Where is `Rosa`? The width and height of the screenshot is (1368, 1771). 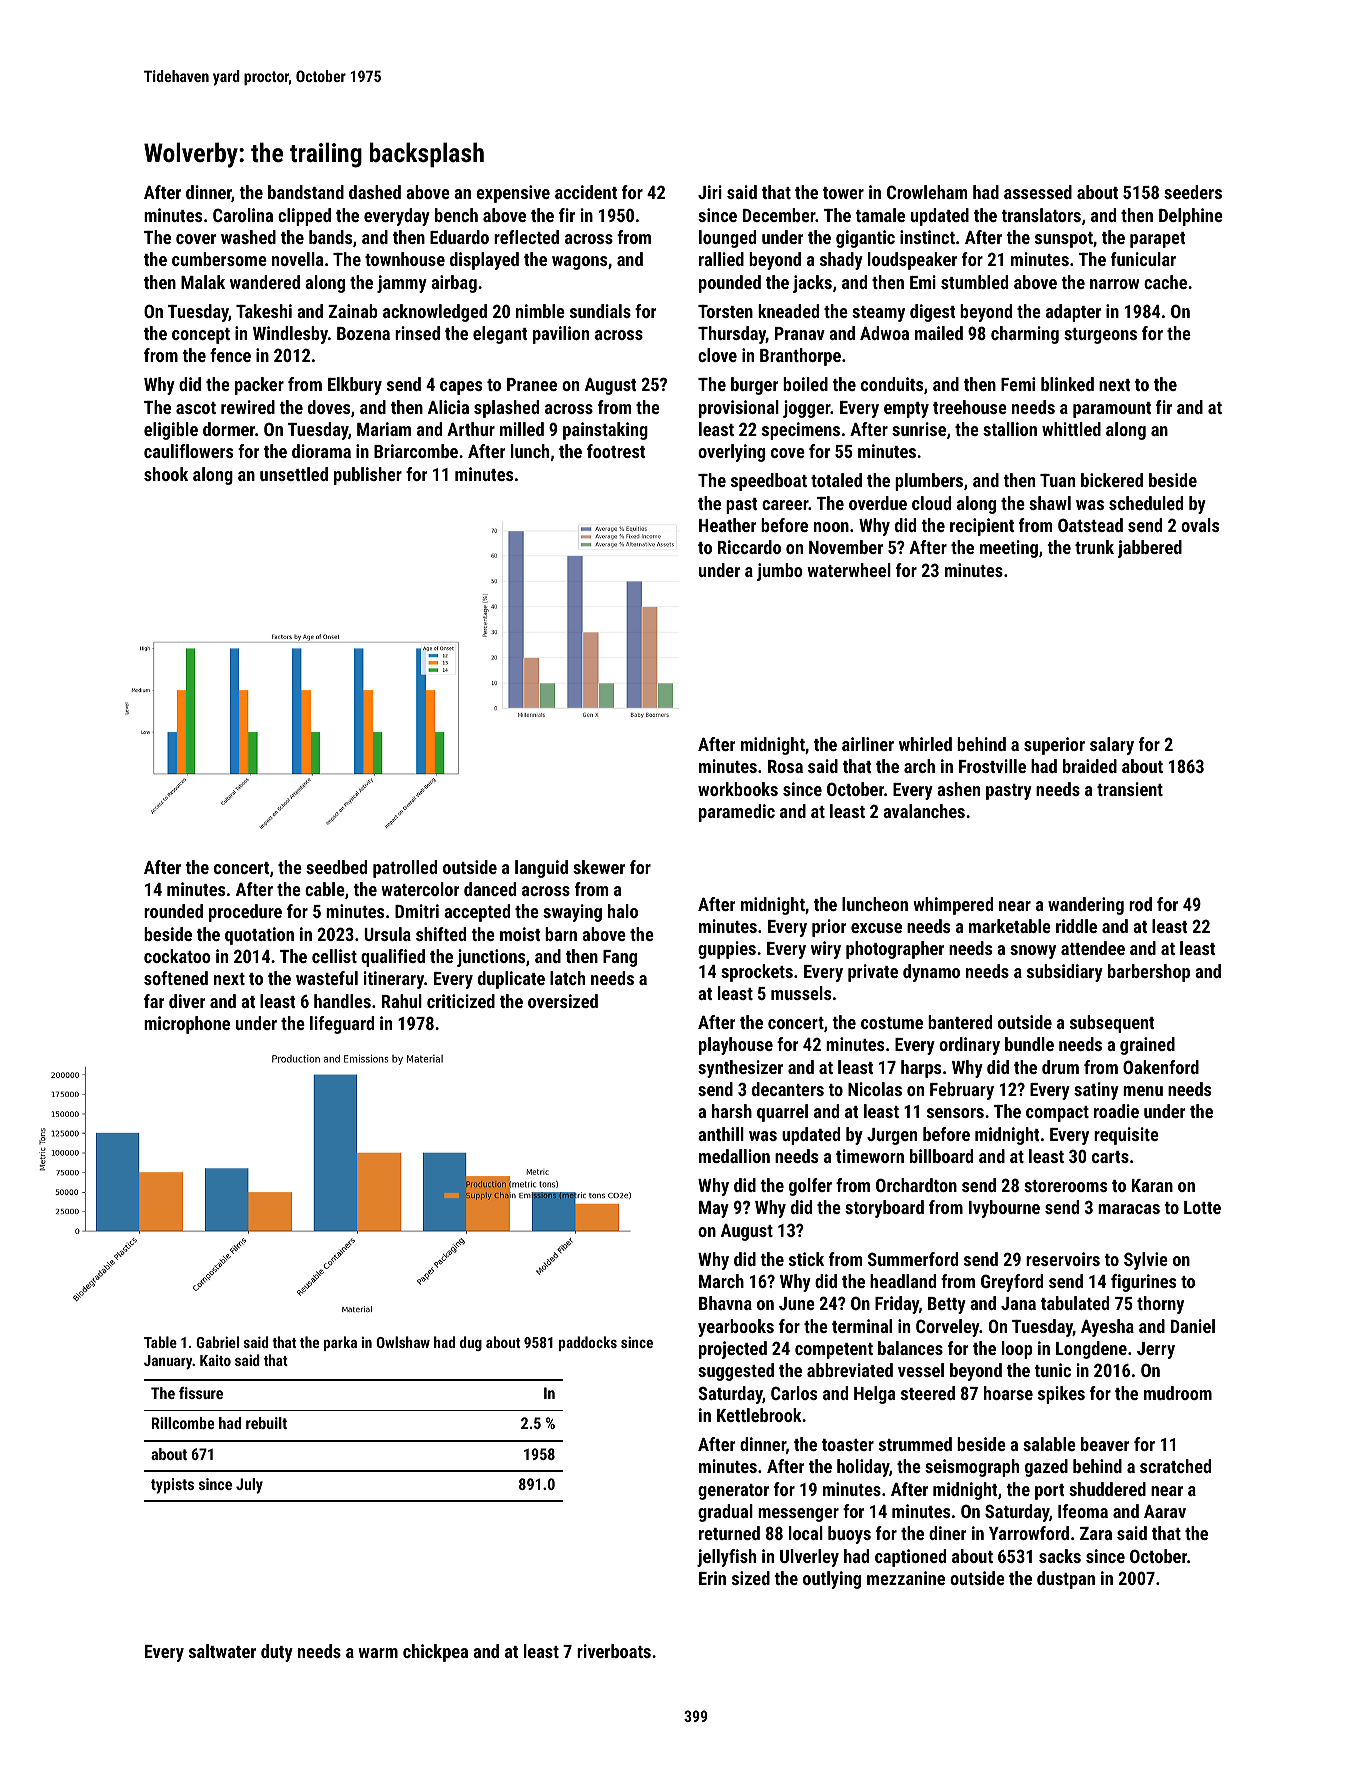
Rosa is located at coordinates (785, 766).
